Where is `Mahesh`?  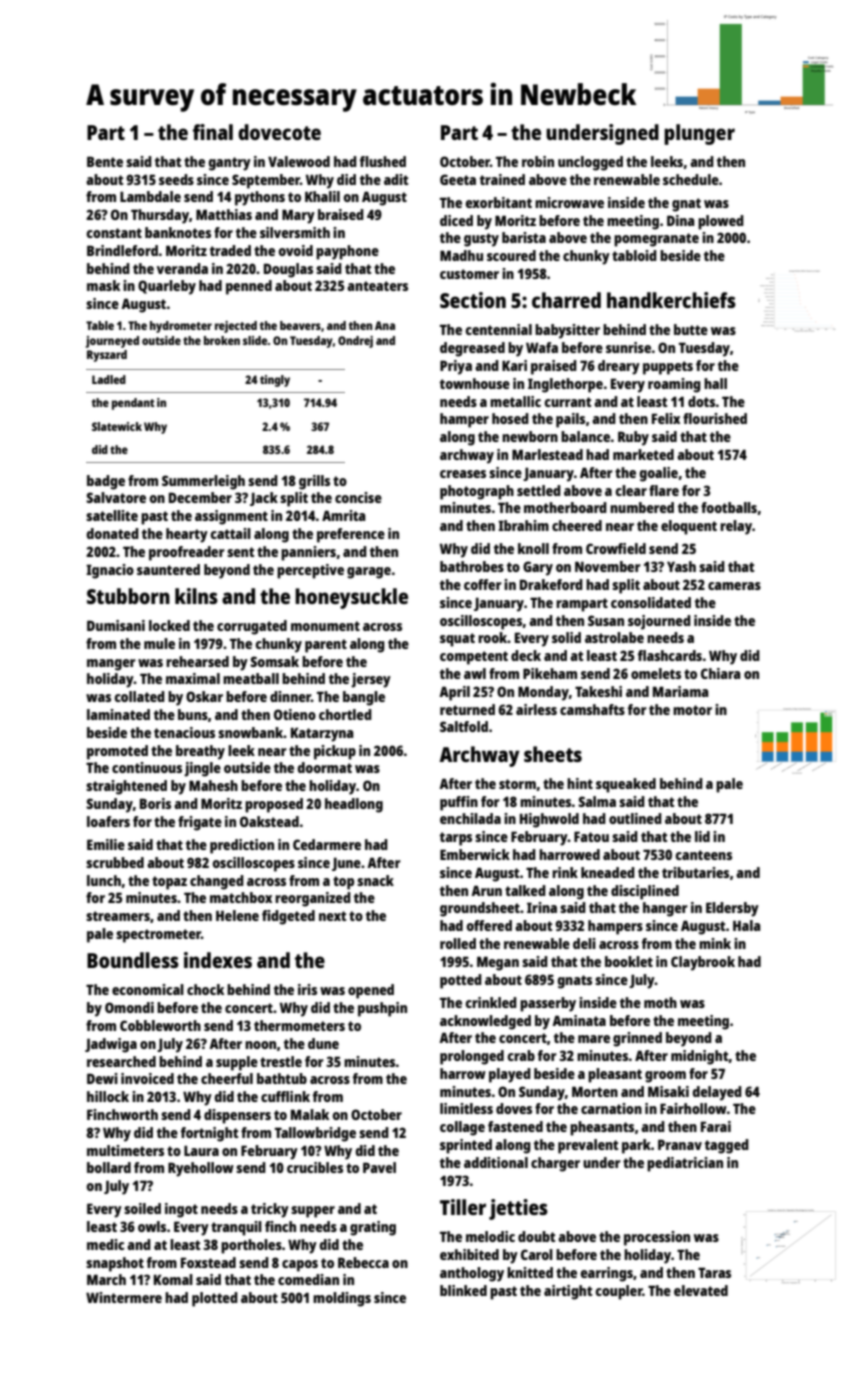 Mahesh is located at coordinates (213, 785).
